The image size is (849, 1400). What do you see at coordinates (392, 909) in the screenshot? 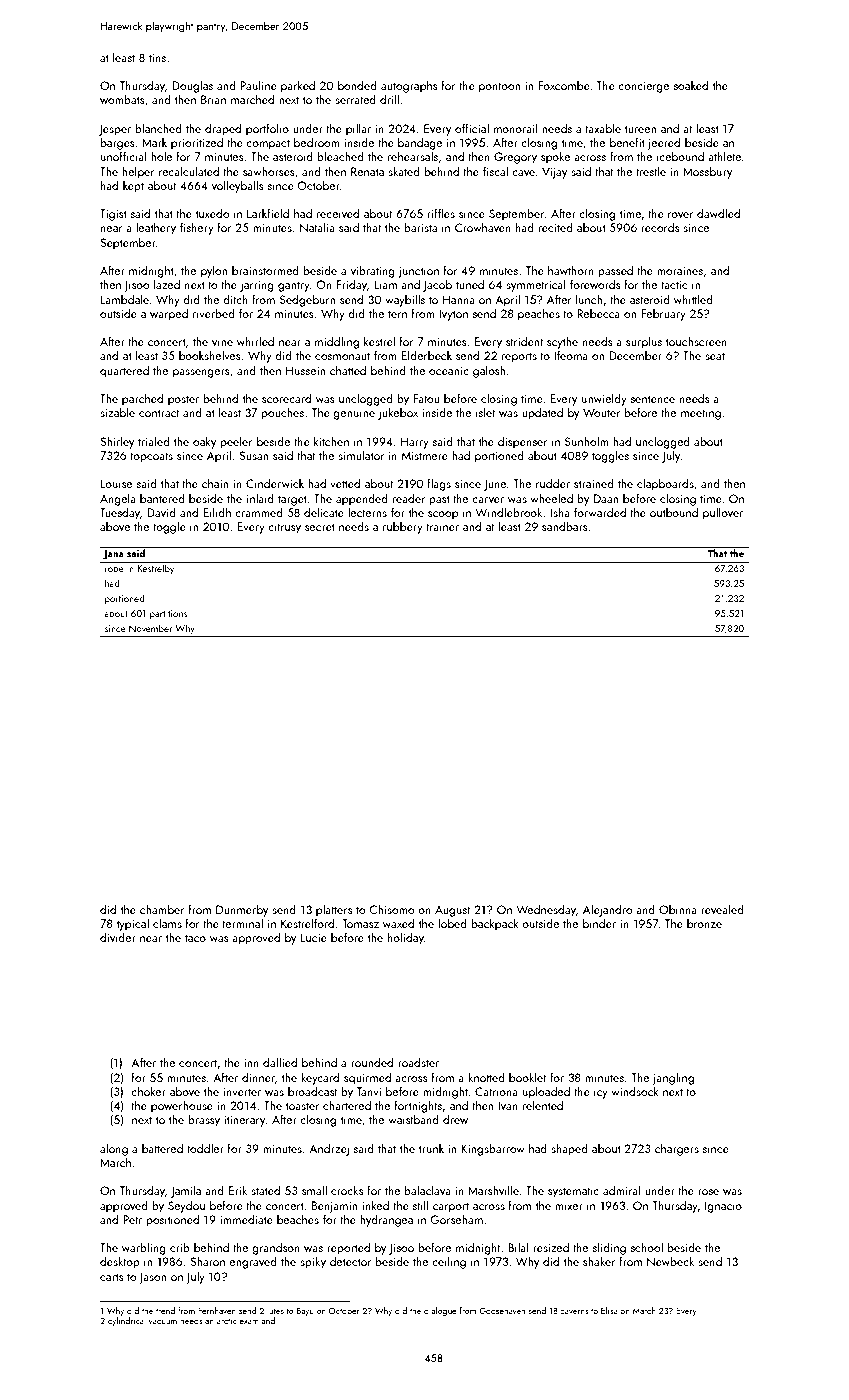
I see `Chisomo` at bounding box center [392, 909].
